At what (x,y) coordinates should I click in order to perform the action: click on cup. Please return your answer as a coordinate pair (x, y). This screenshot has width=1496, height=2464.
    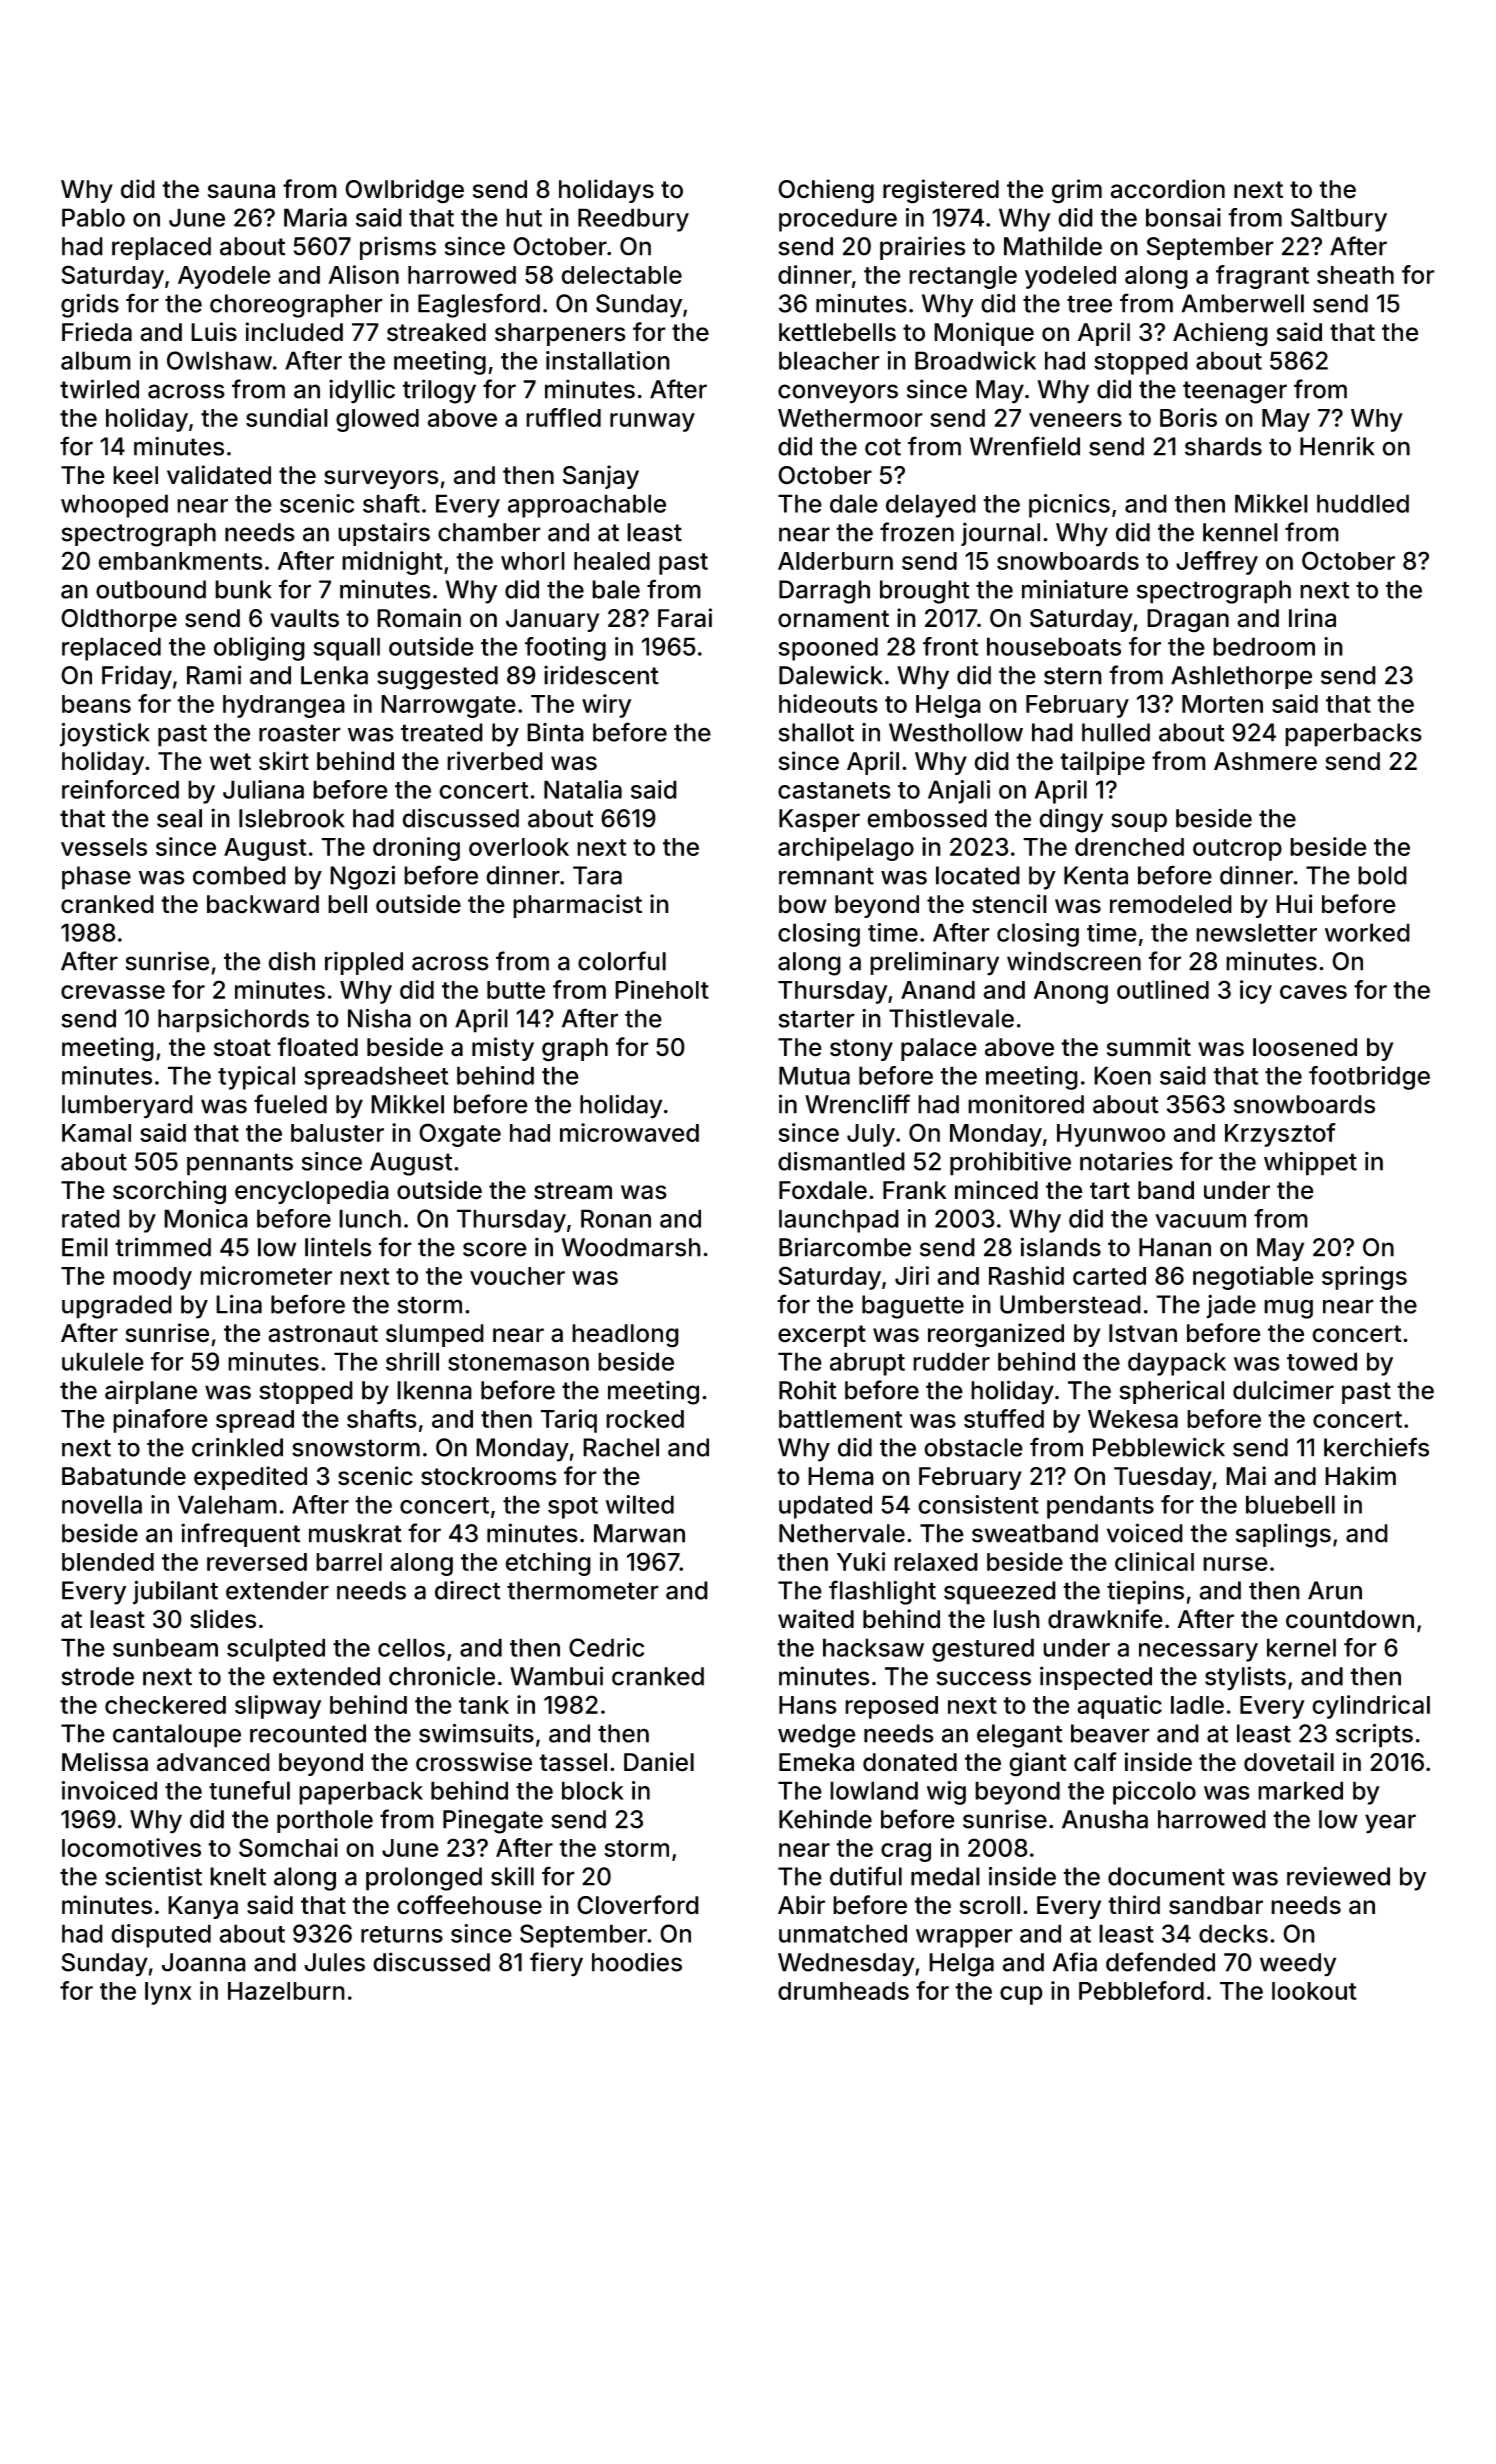
    Looking at the image, I should click on (1021, 1995).
